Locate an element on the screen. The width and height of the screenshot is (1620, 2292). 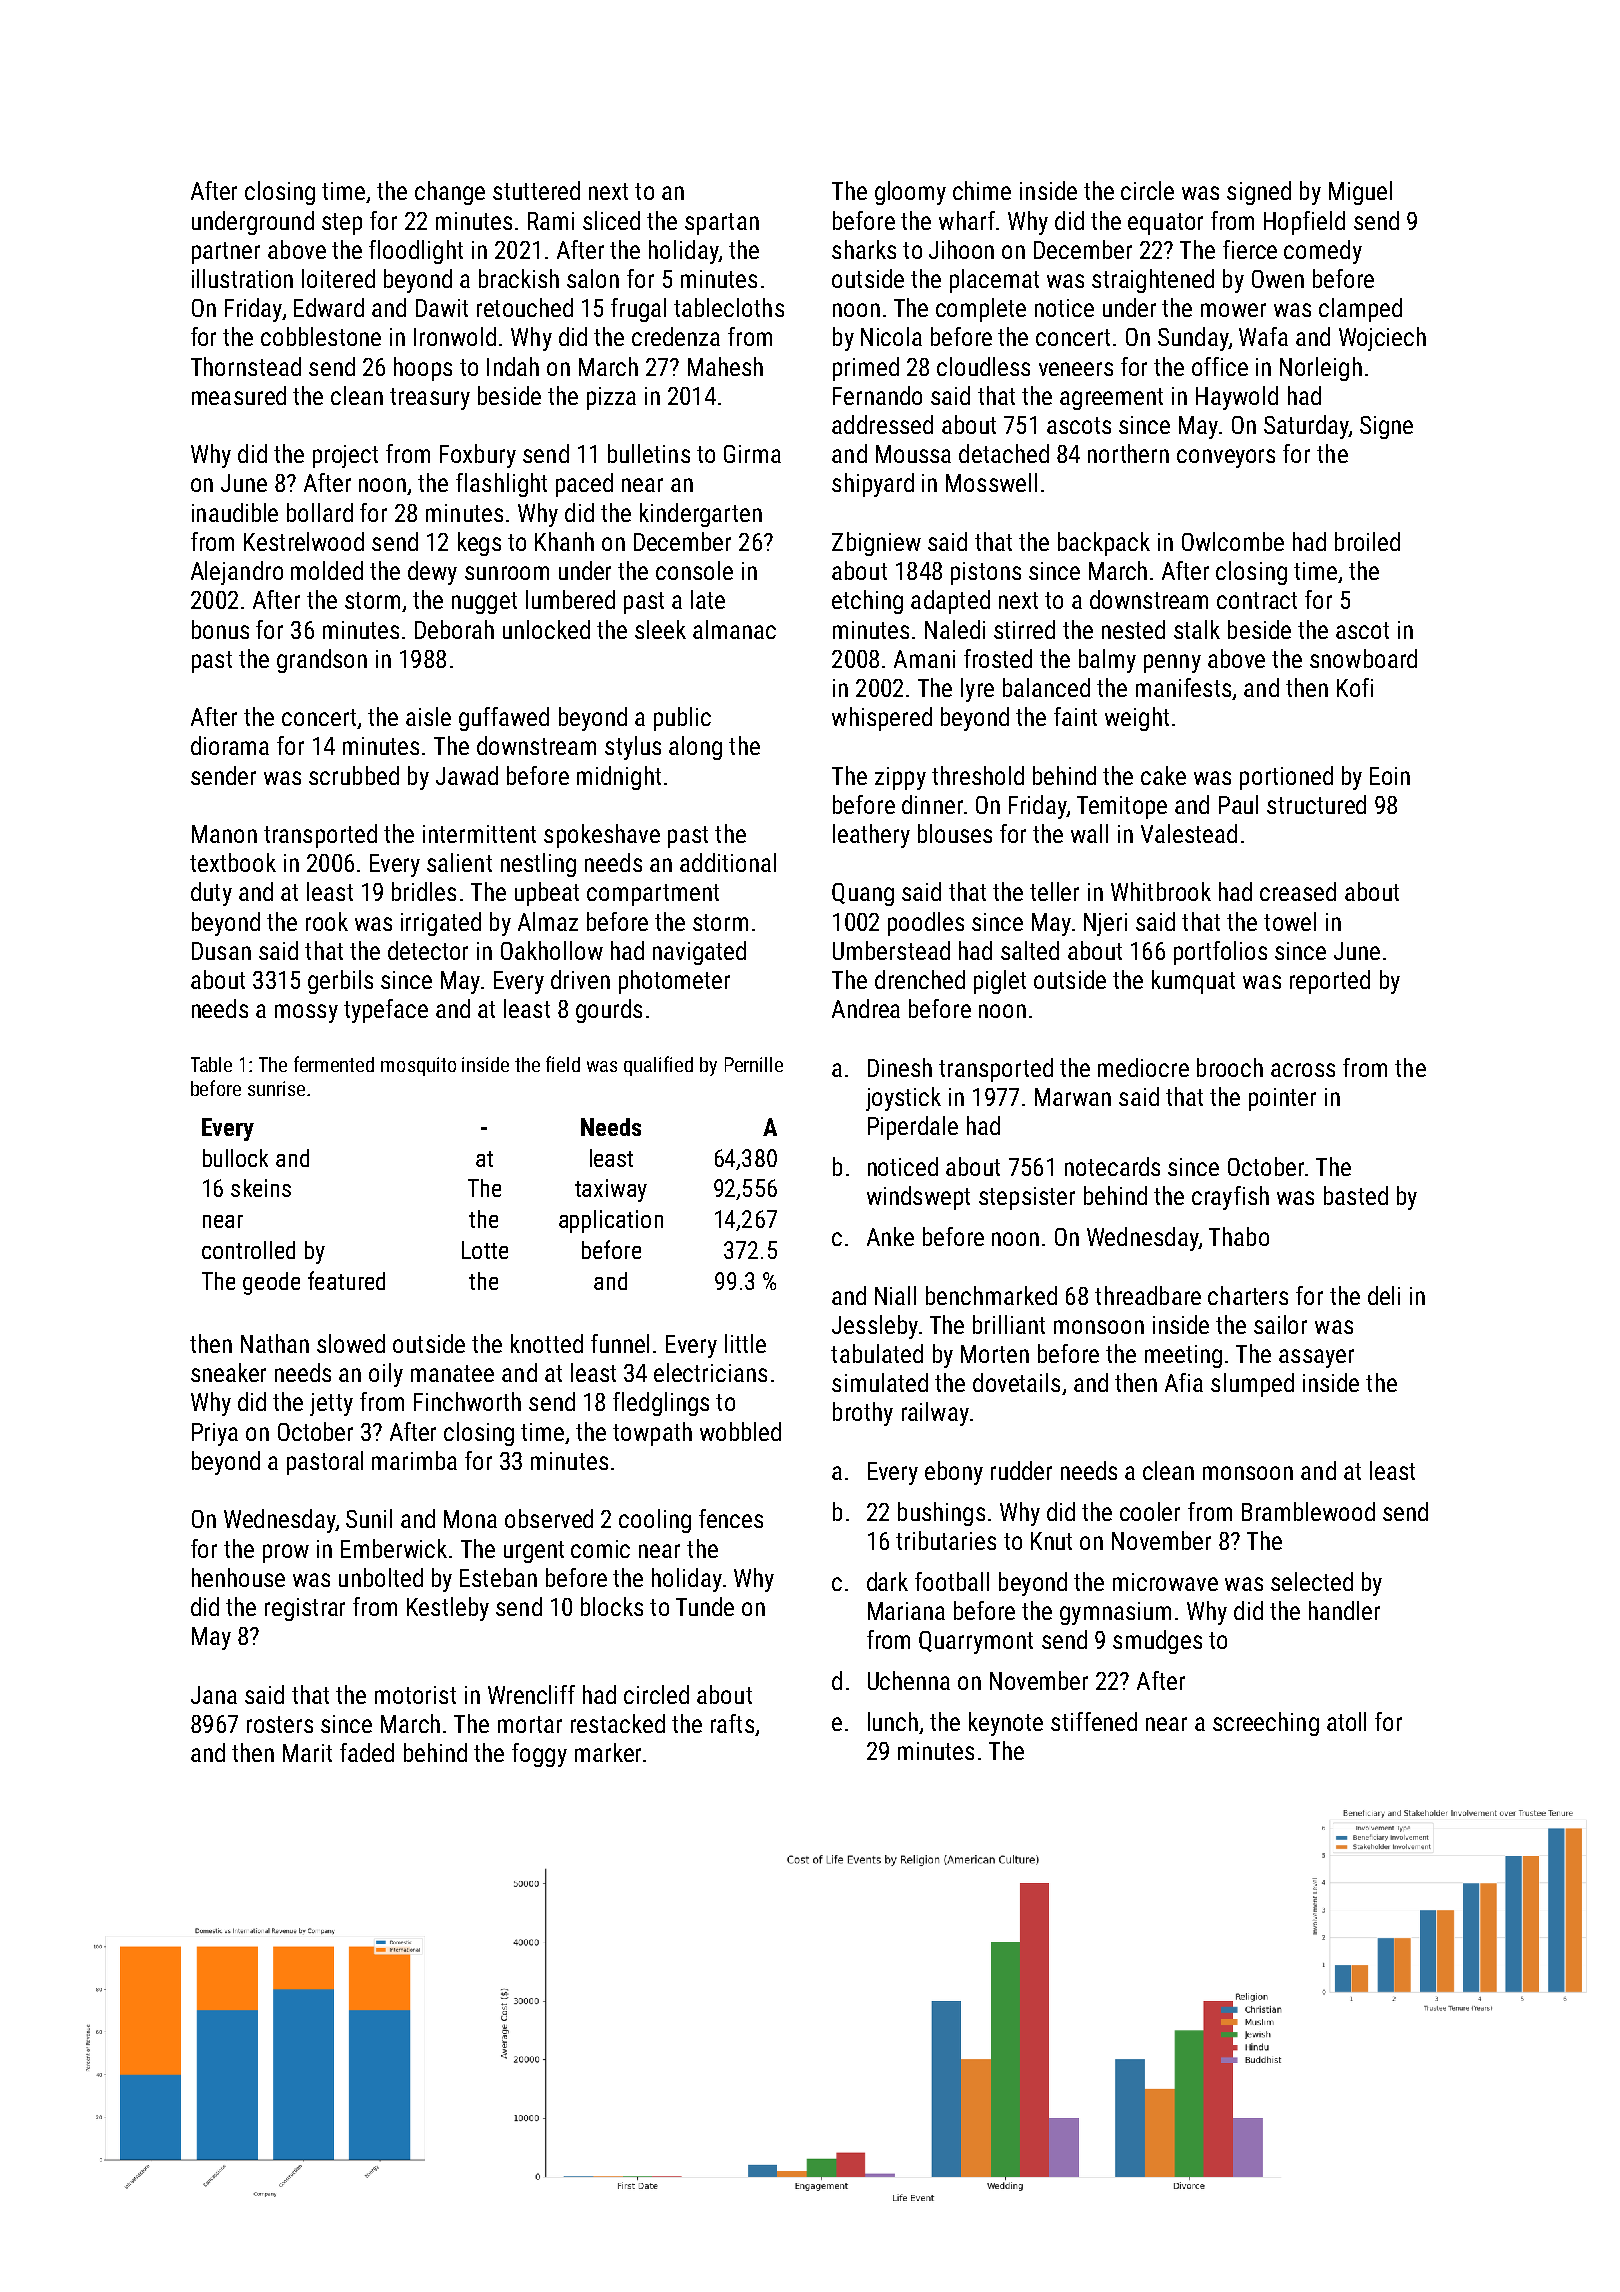
screeching is located at coordinates (1266, 1724).
